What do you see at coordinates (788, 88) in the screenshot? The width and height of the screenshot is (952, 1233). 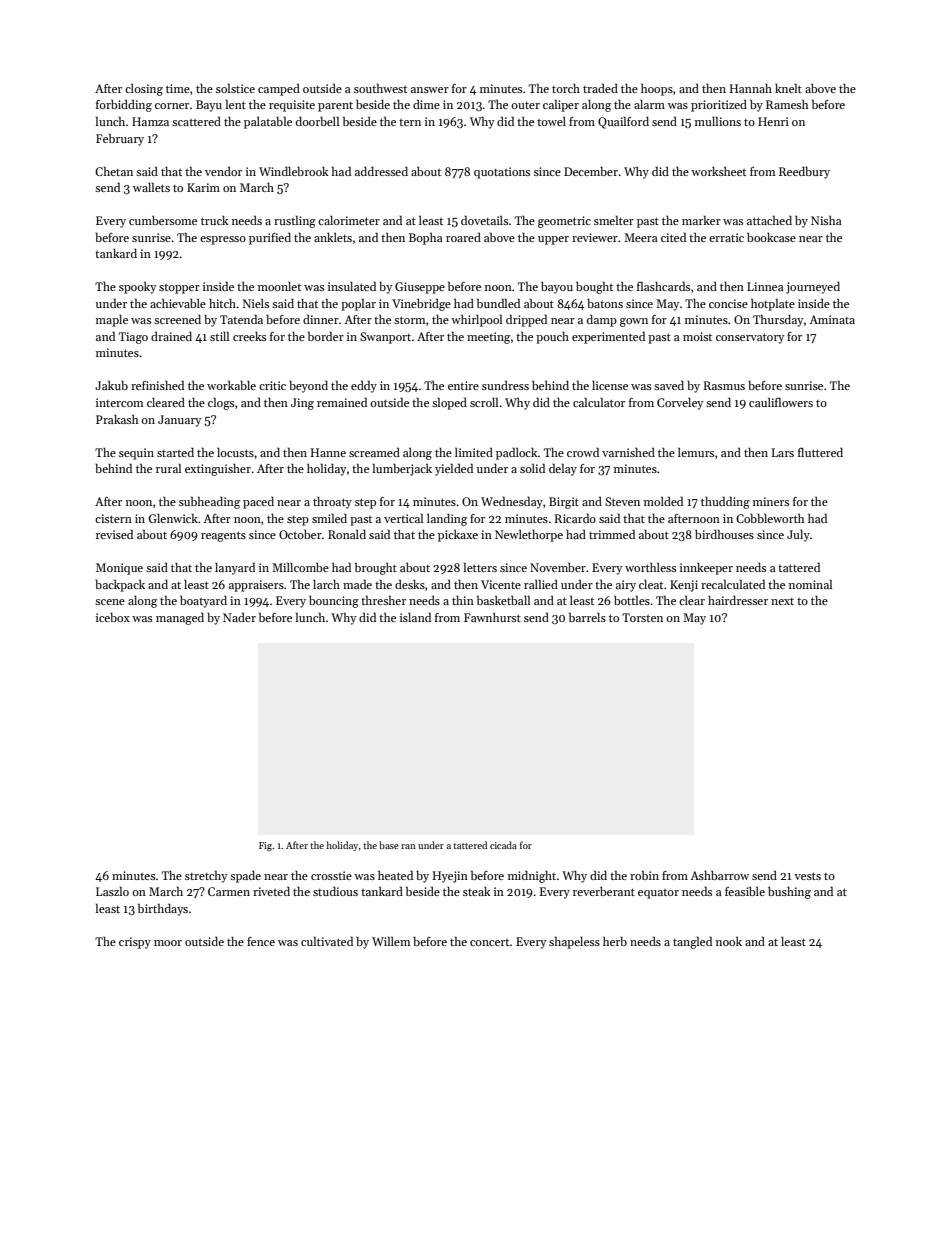 I see `knelt` at bounding box center [788, 88].
